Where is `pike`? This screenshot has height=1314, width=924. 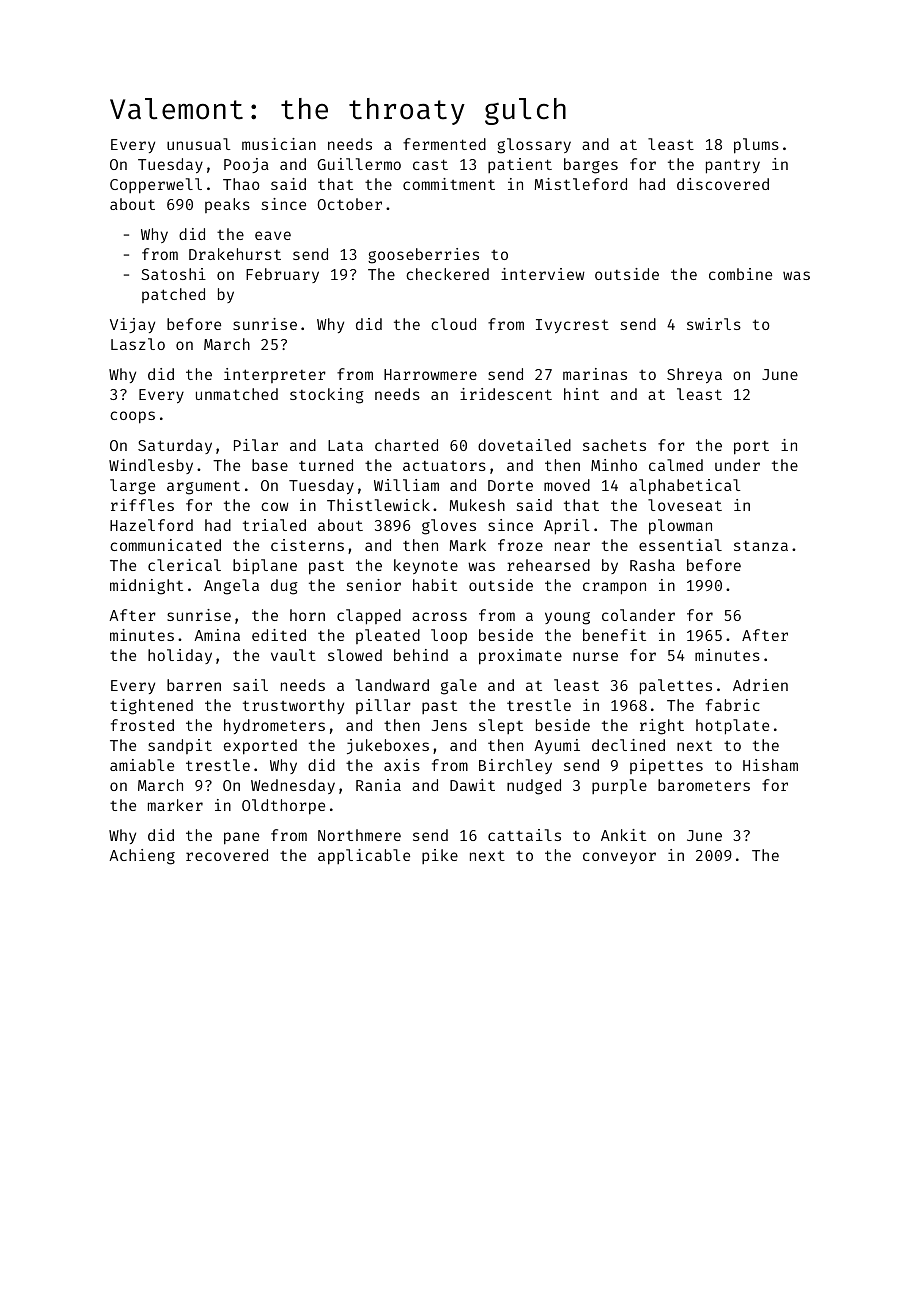 pike is located at coordinates (440, 856).
